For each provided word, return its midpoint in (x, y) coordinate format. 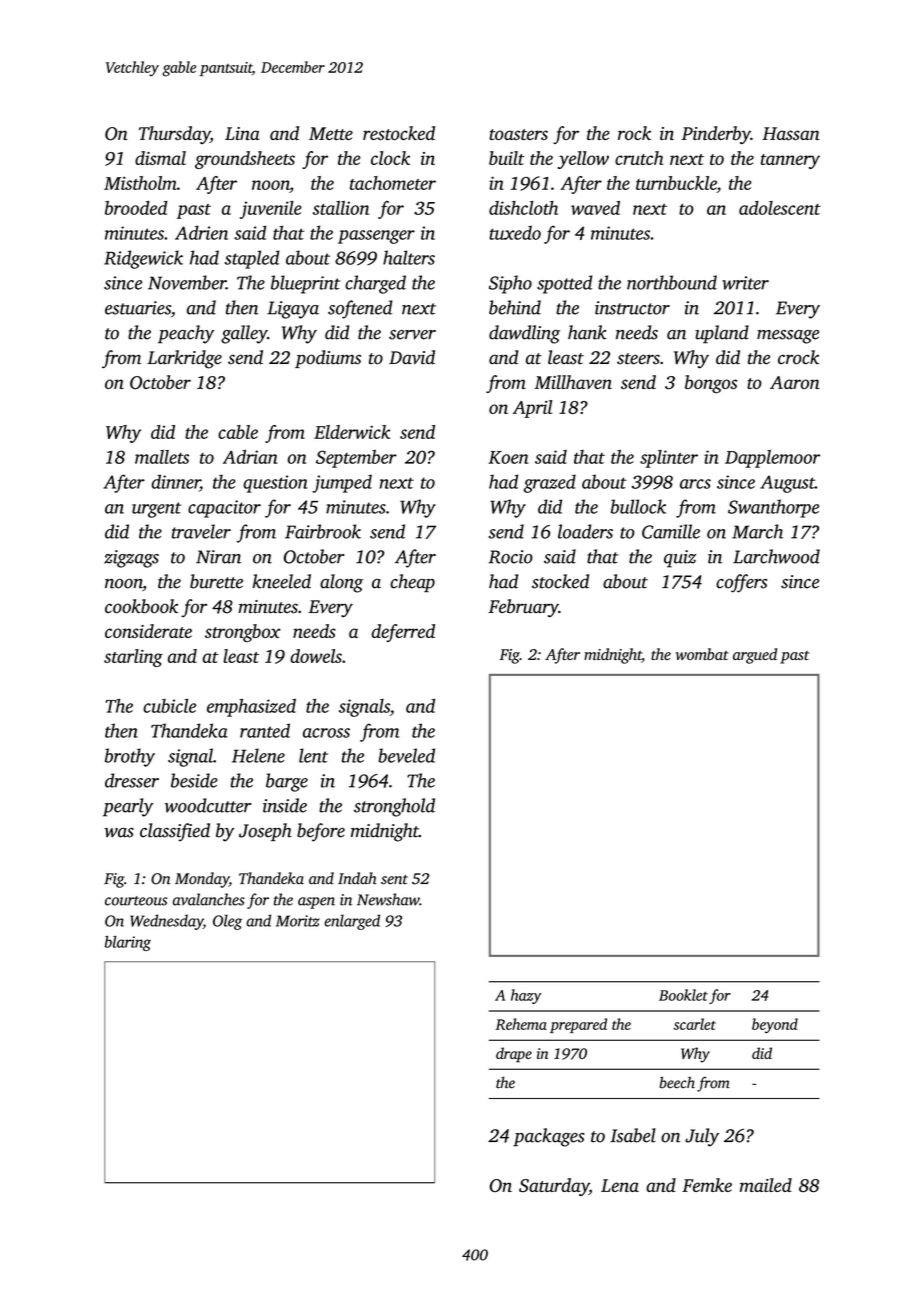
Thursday (174, 135)
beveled (406, 755)
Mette (331, 133)
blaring (128, 943)
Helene (258, 755)
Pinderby (716, 135)
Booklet (683, 995)
